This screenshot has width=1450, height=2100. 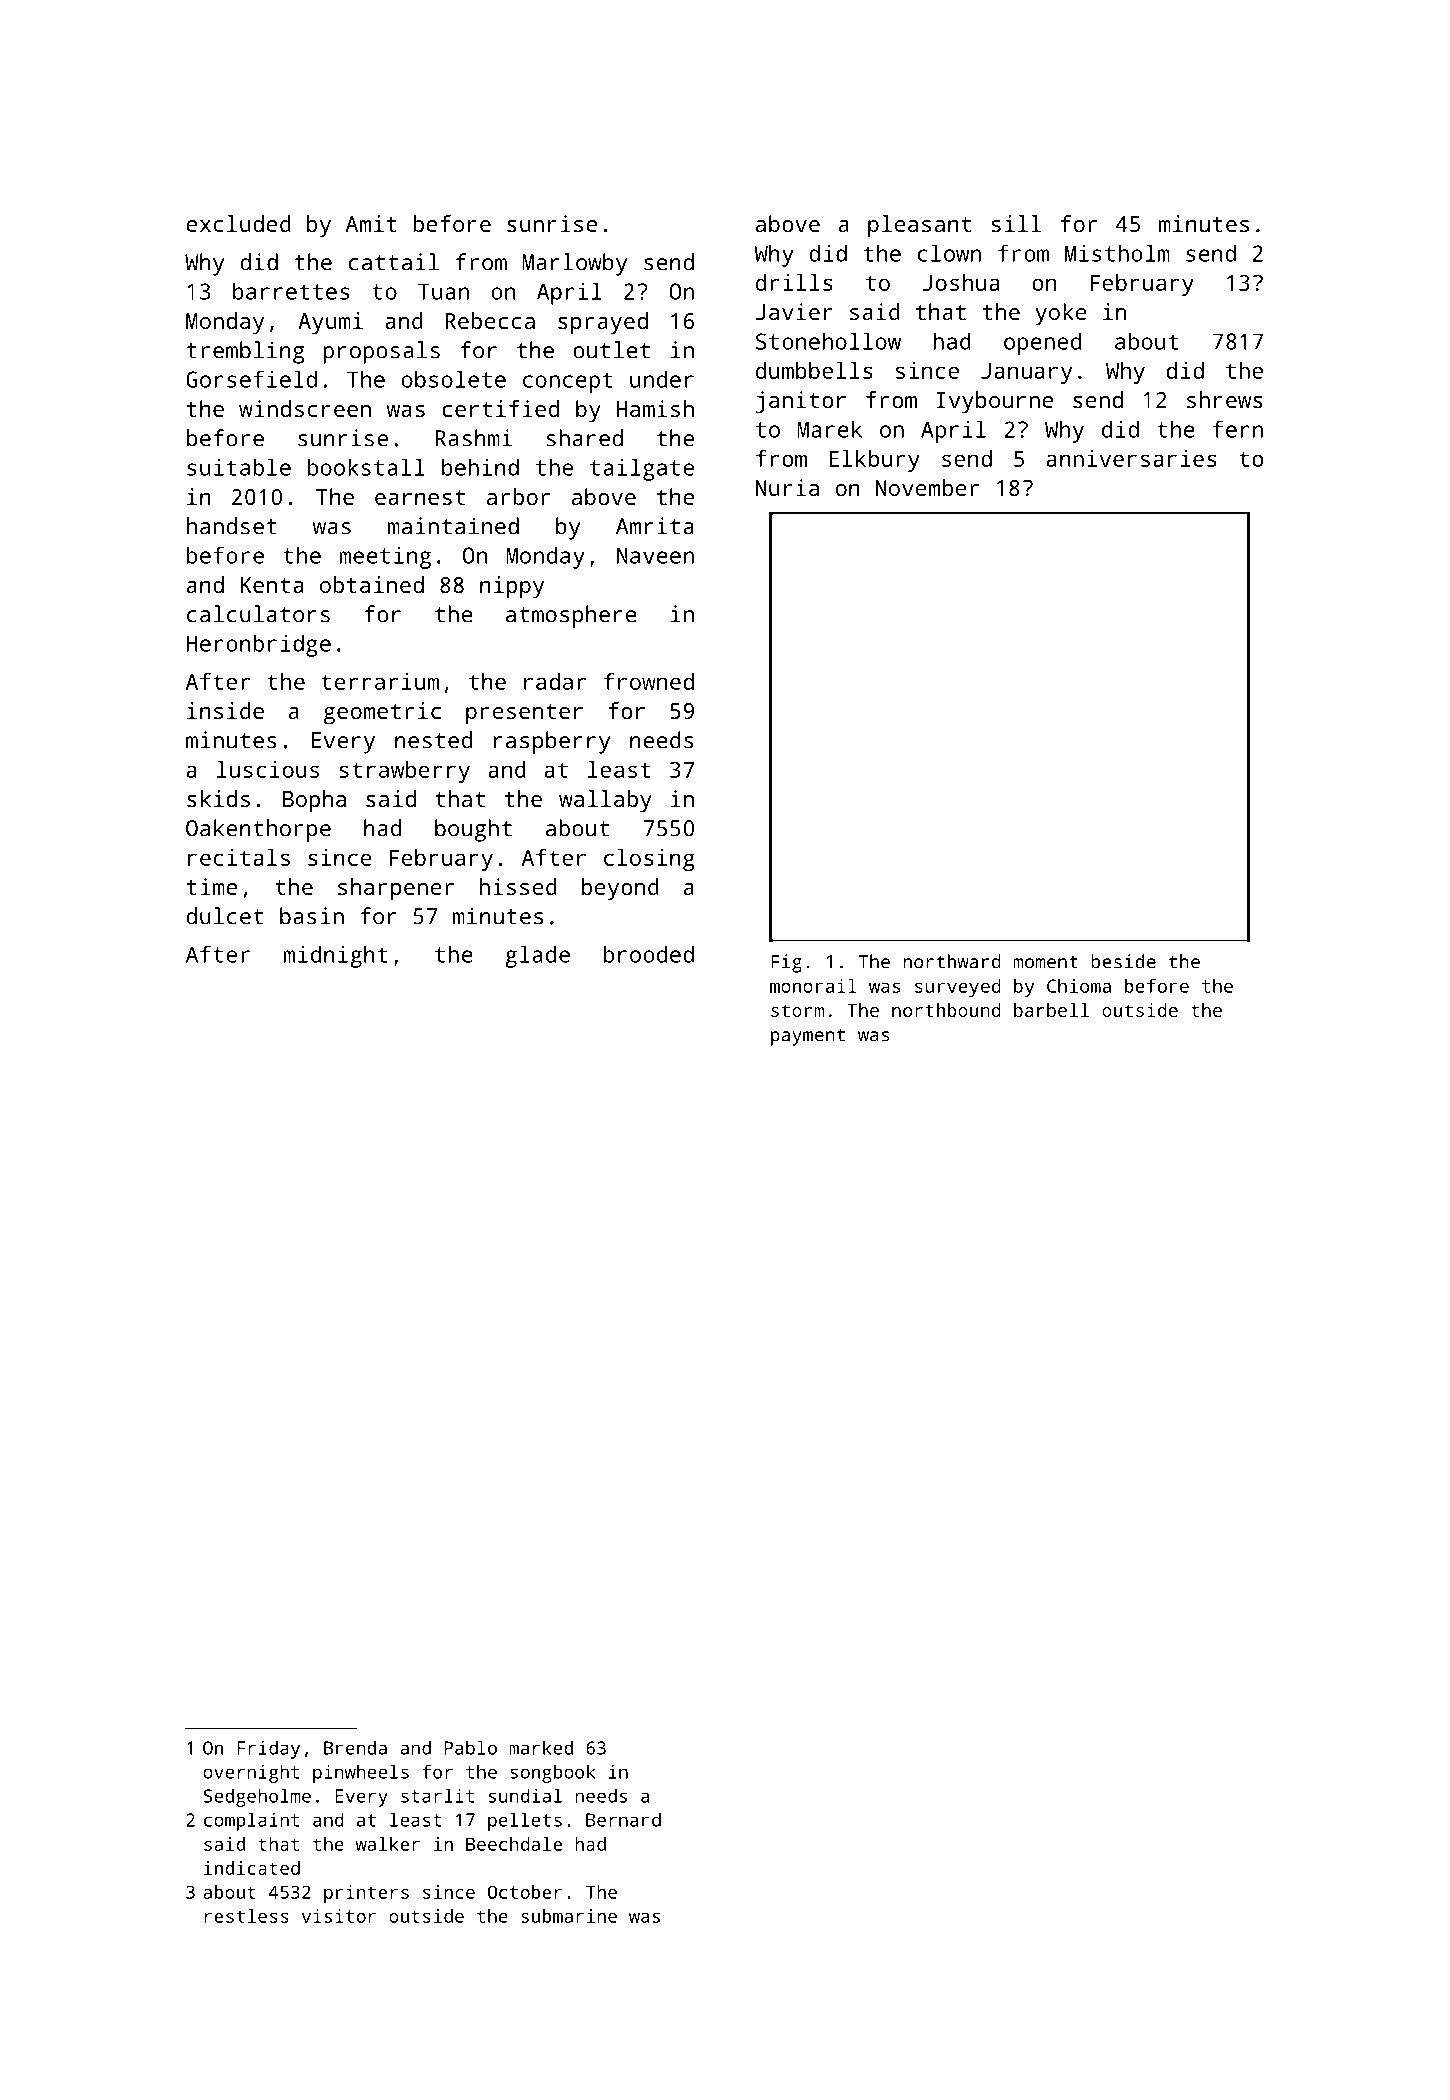 I want to click on beside, so click(x=1123, y=961).
